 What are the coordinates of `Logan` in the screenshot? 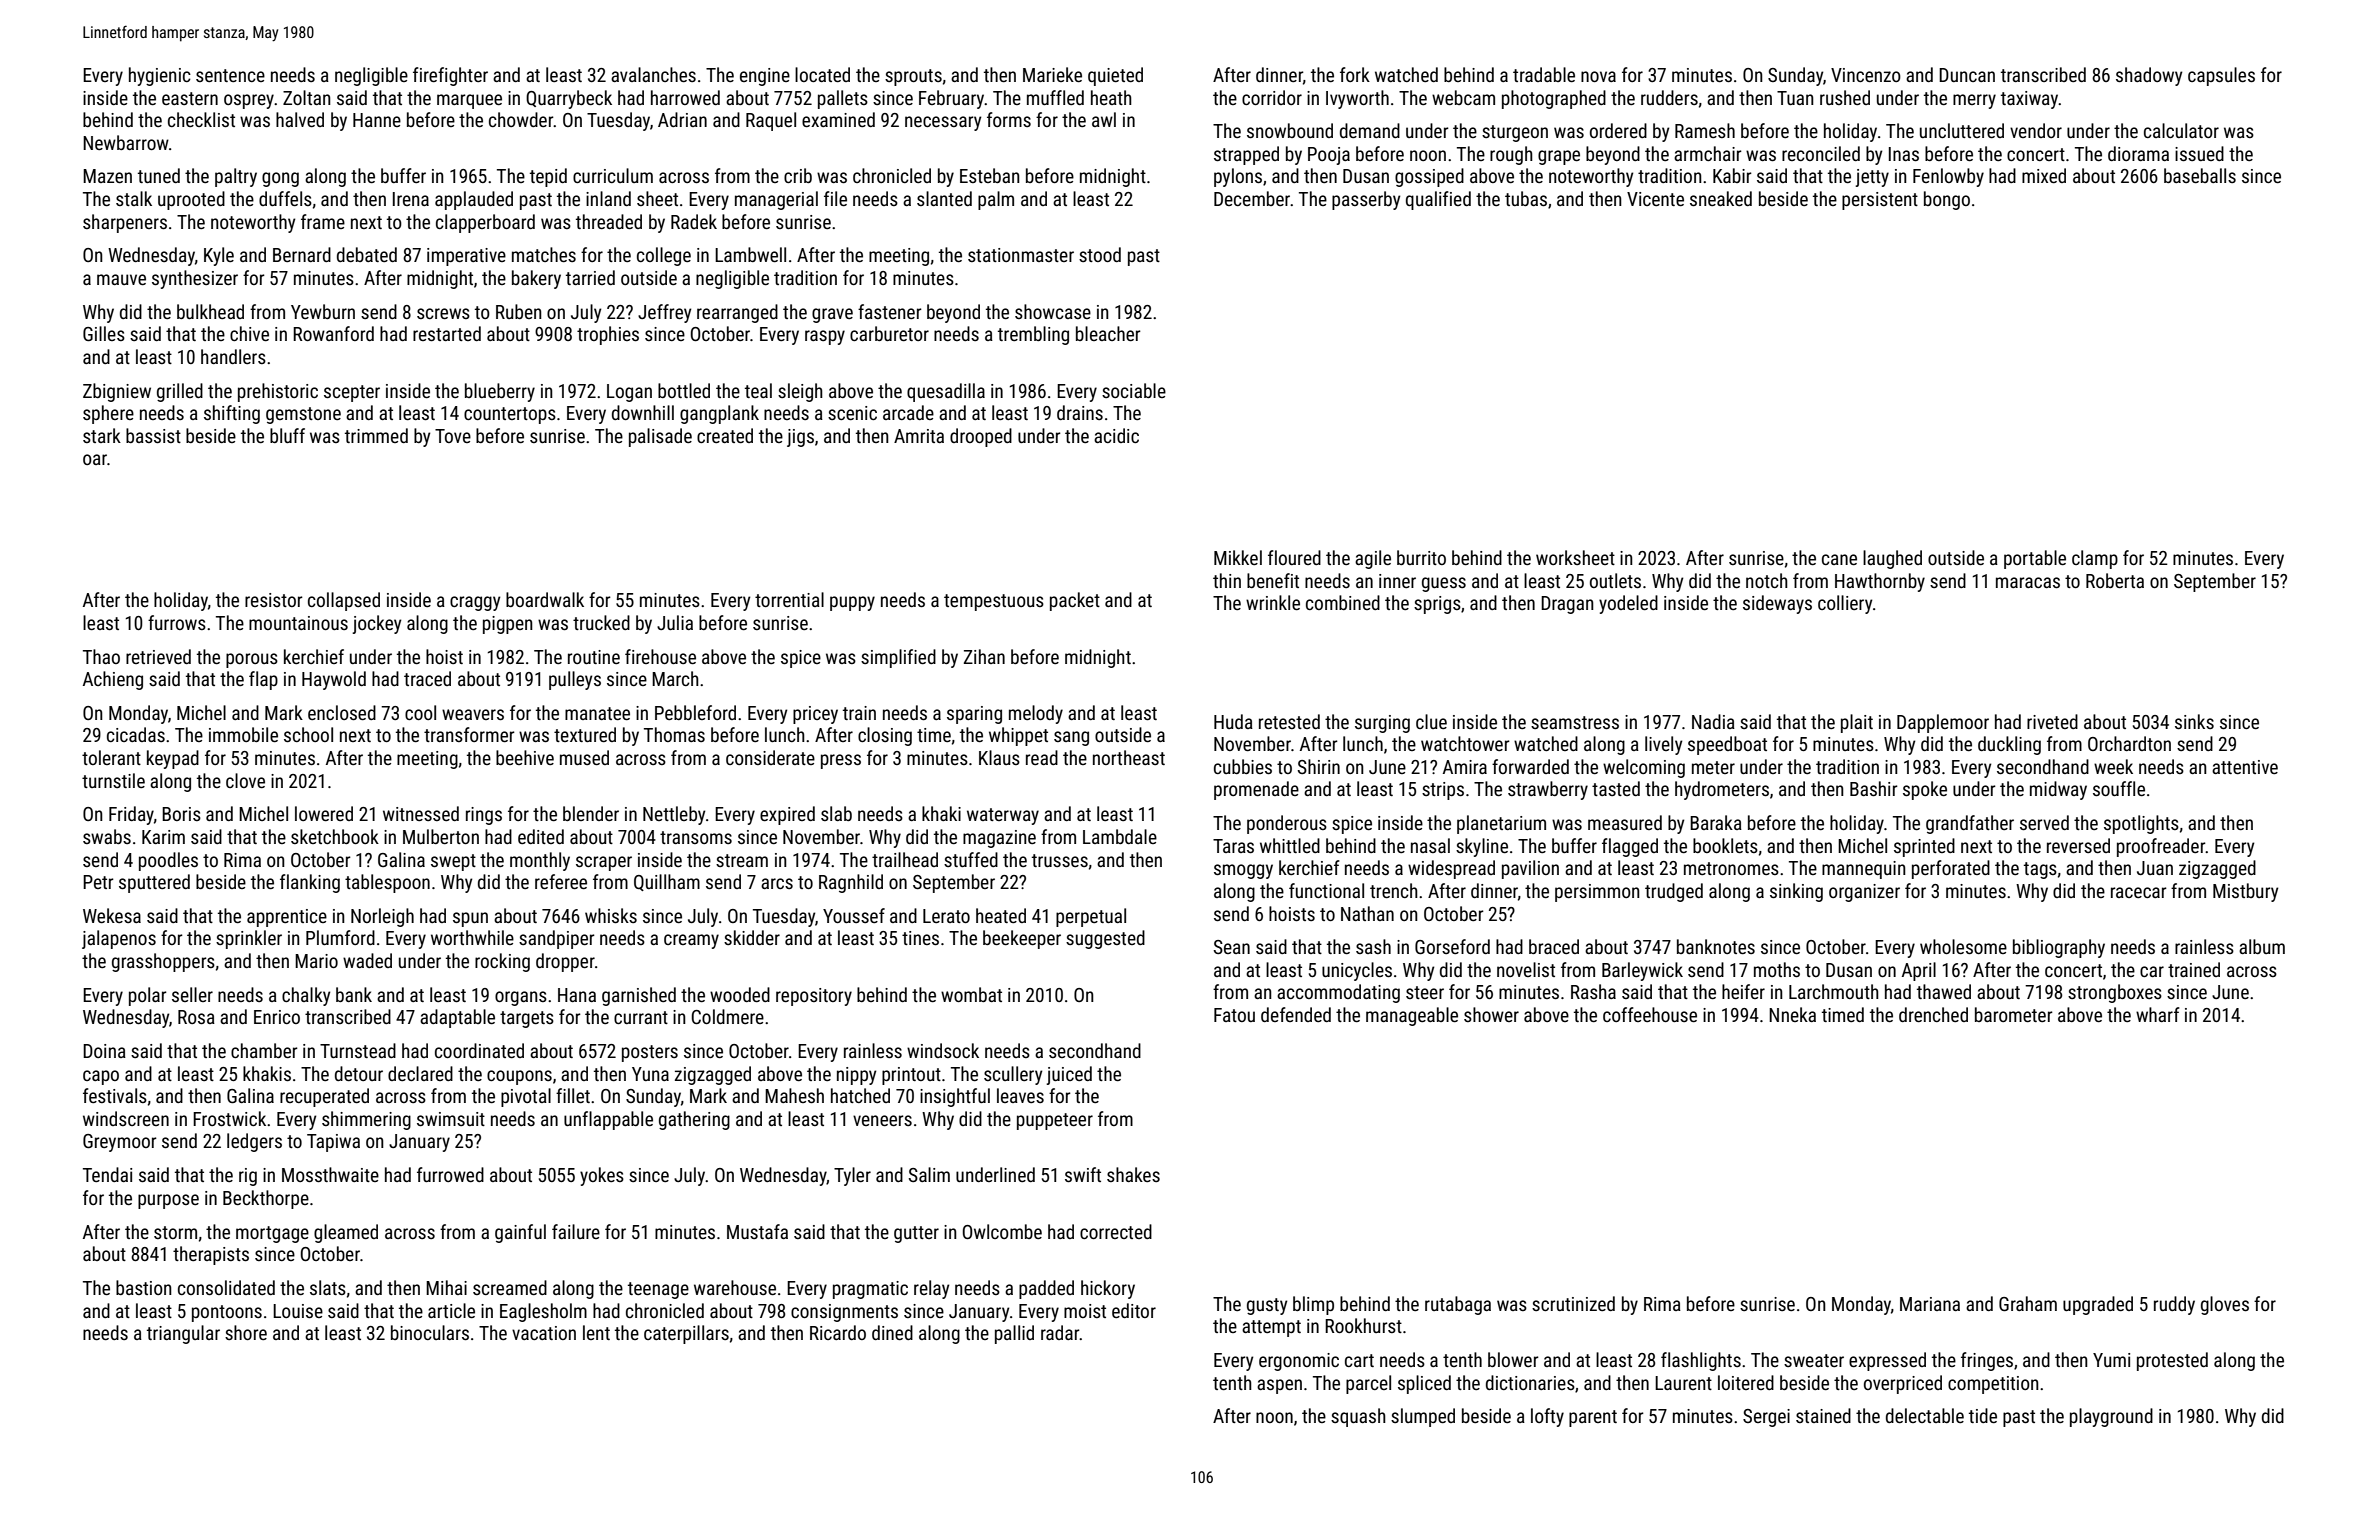 It's located at (629, 393).
